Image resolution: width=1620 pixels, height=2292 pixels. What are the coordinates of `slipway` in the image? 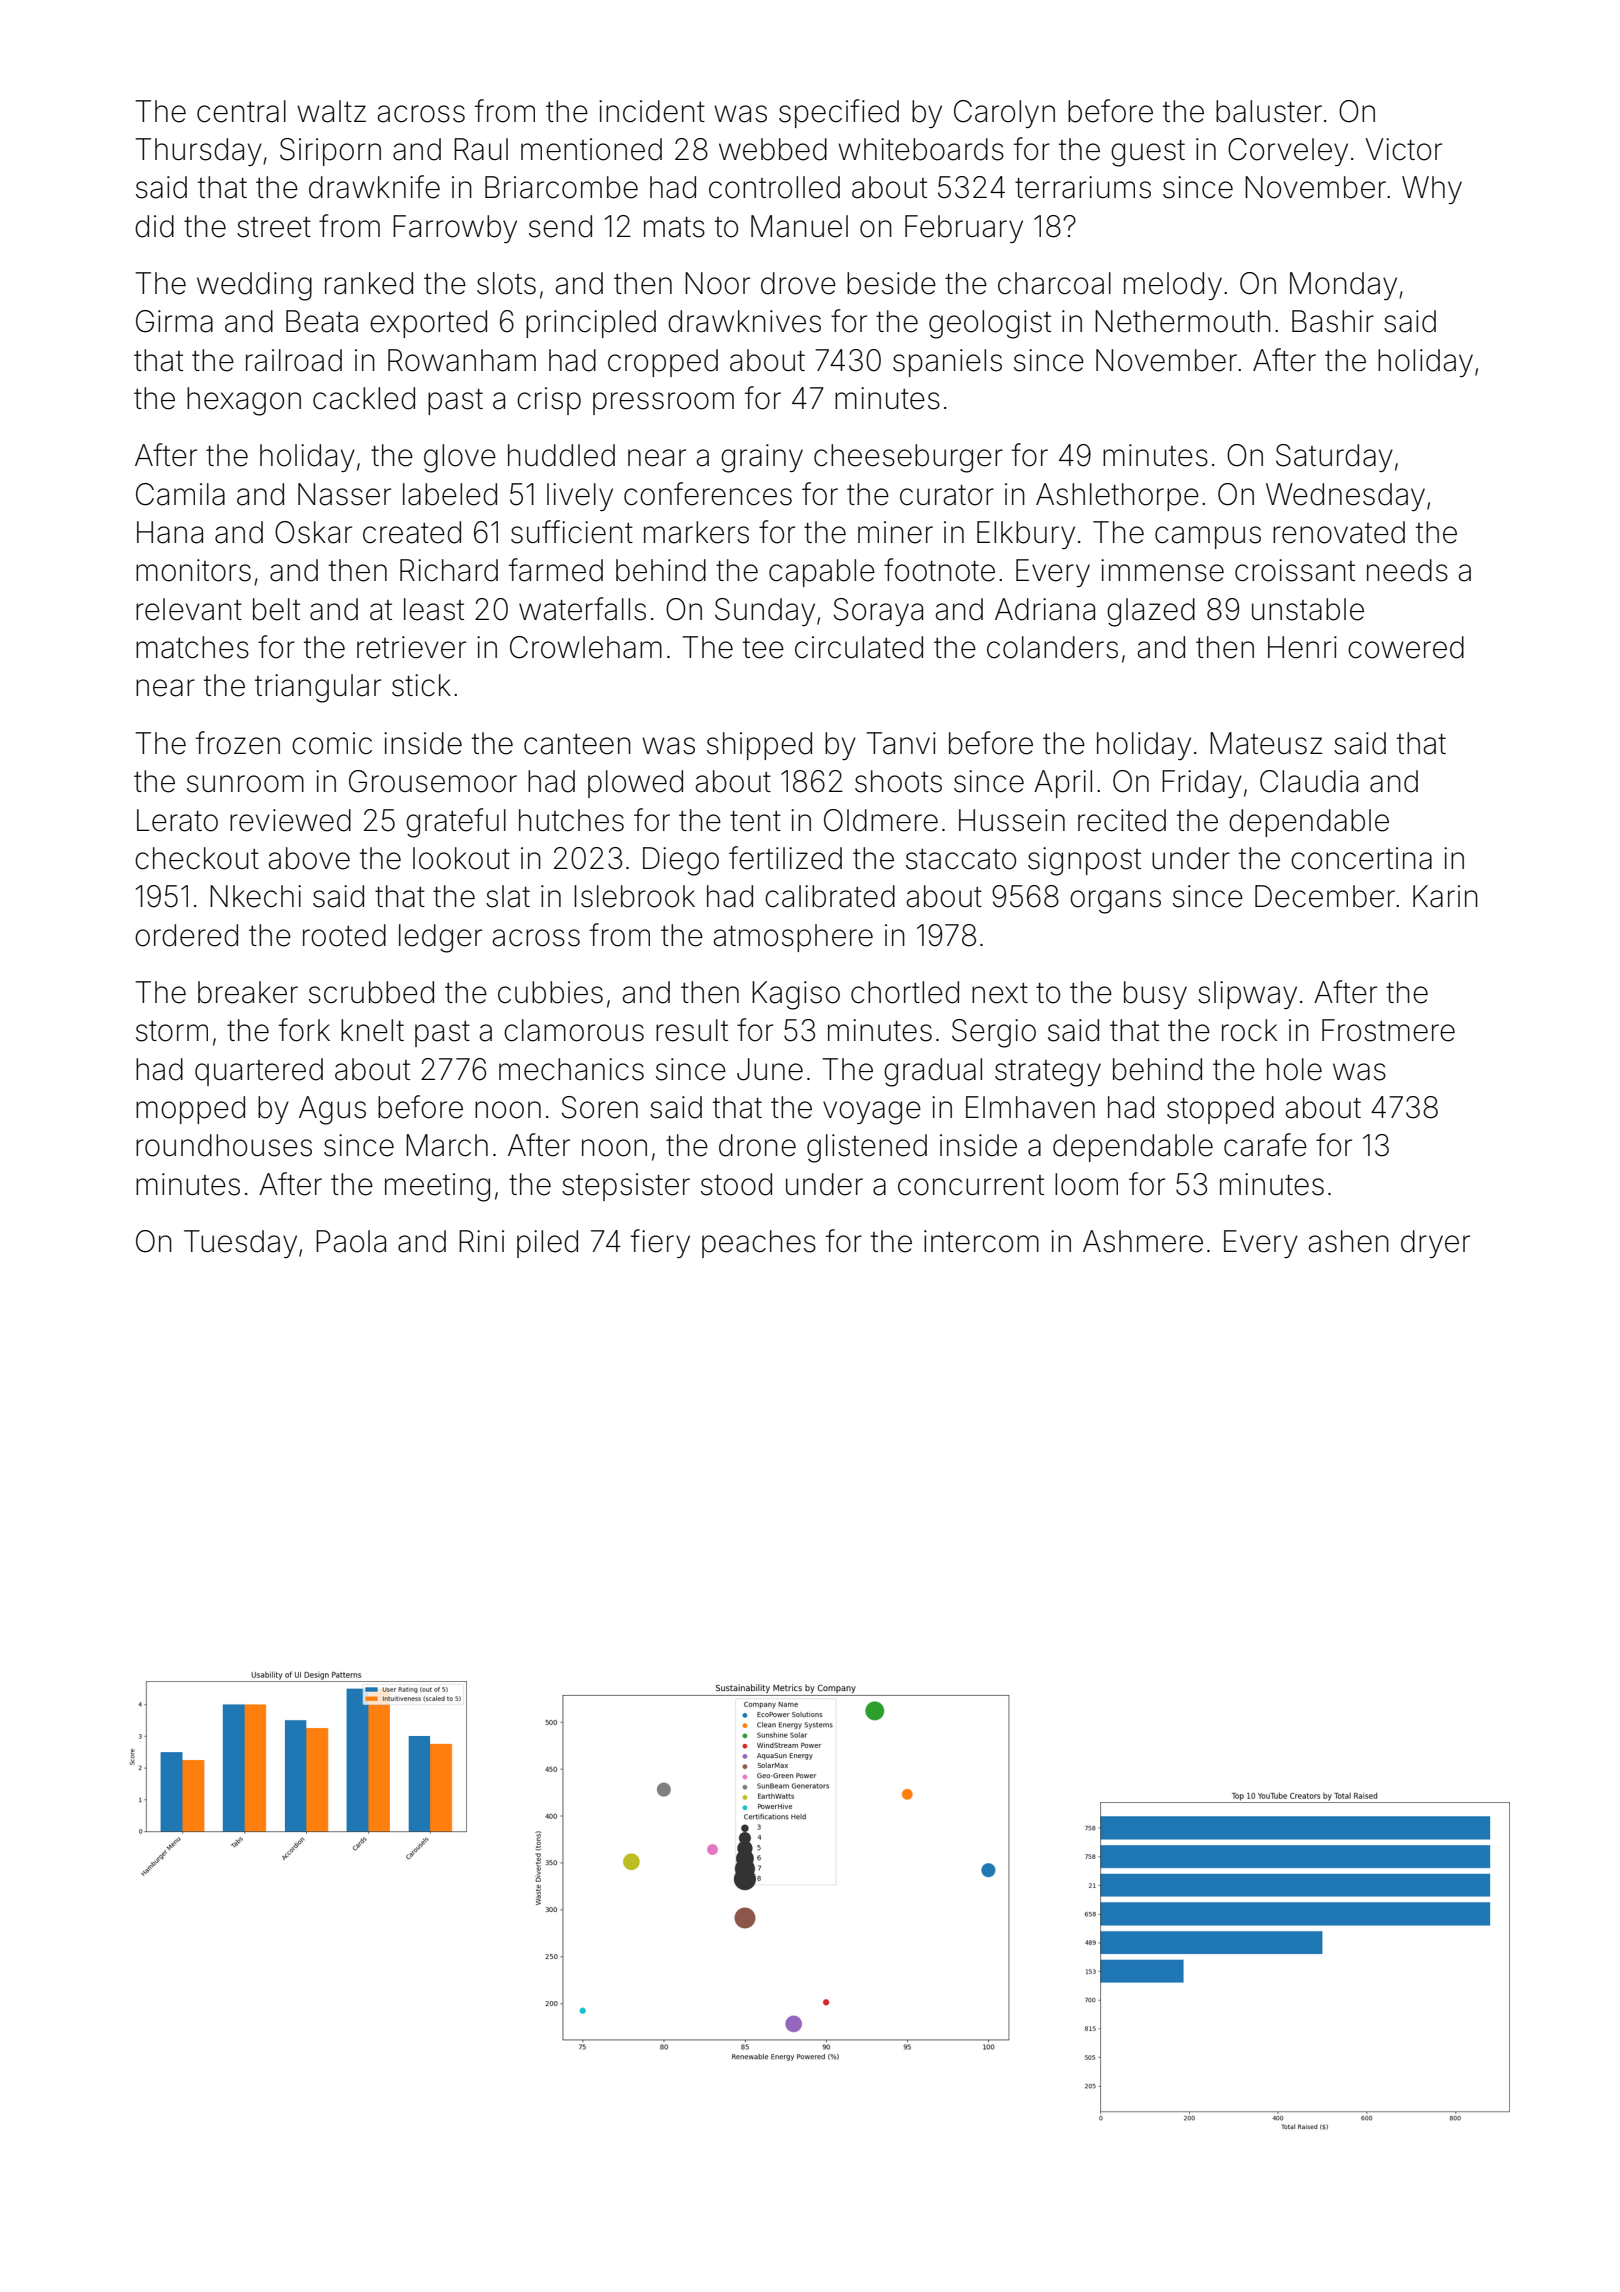 It's located at (1247, 995).
